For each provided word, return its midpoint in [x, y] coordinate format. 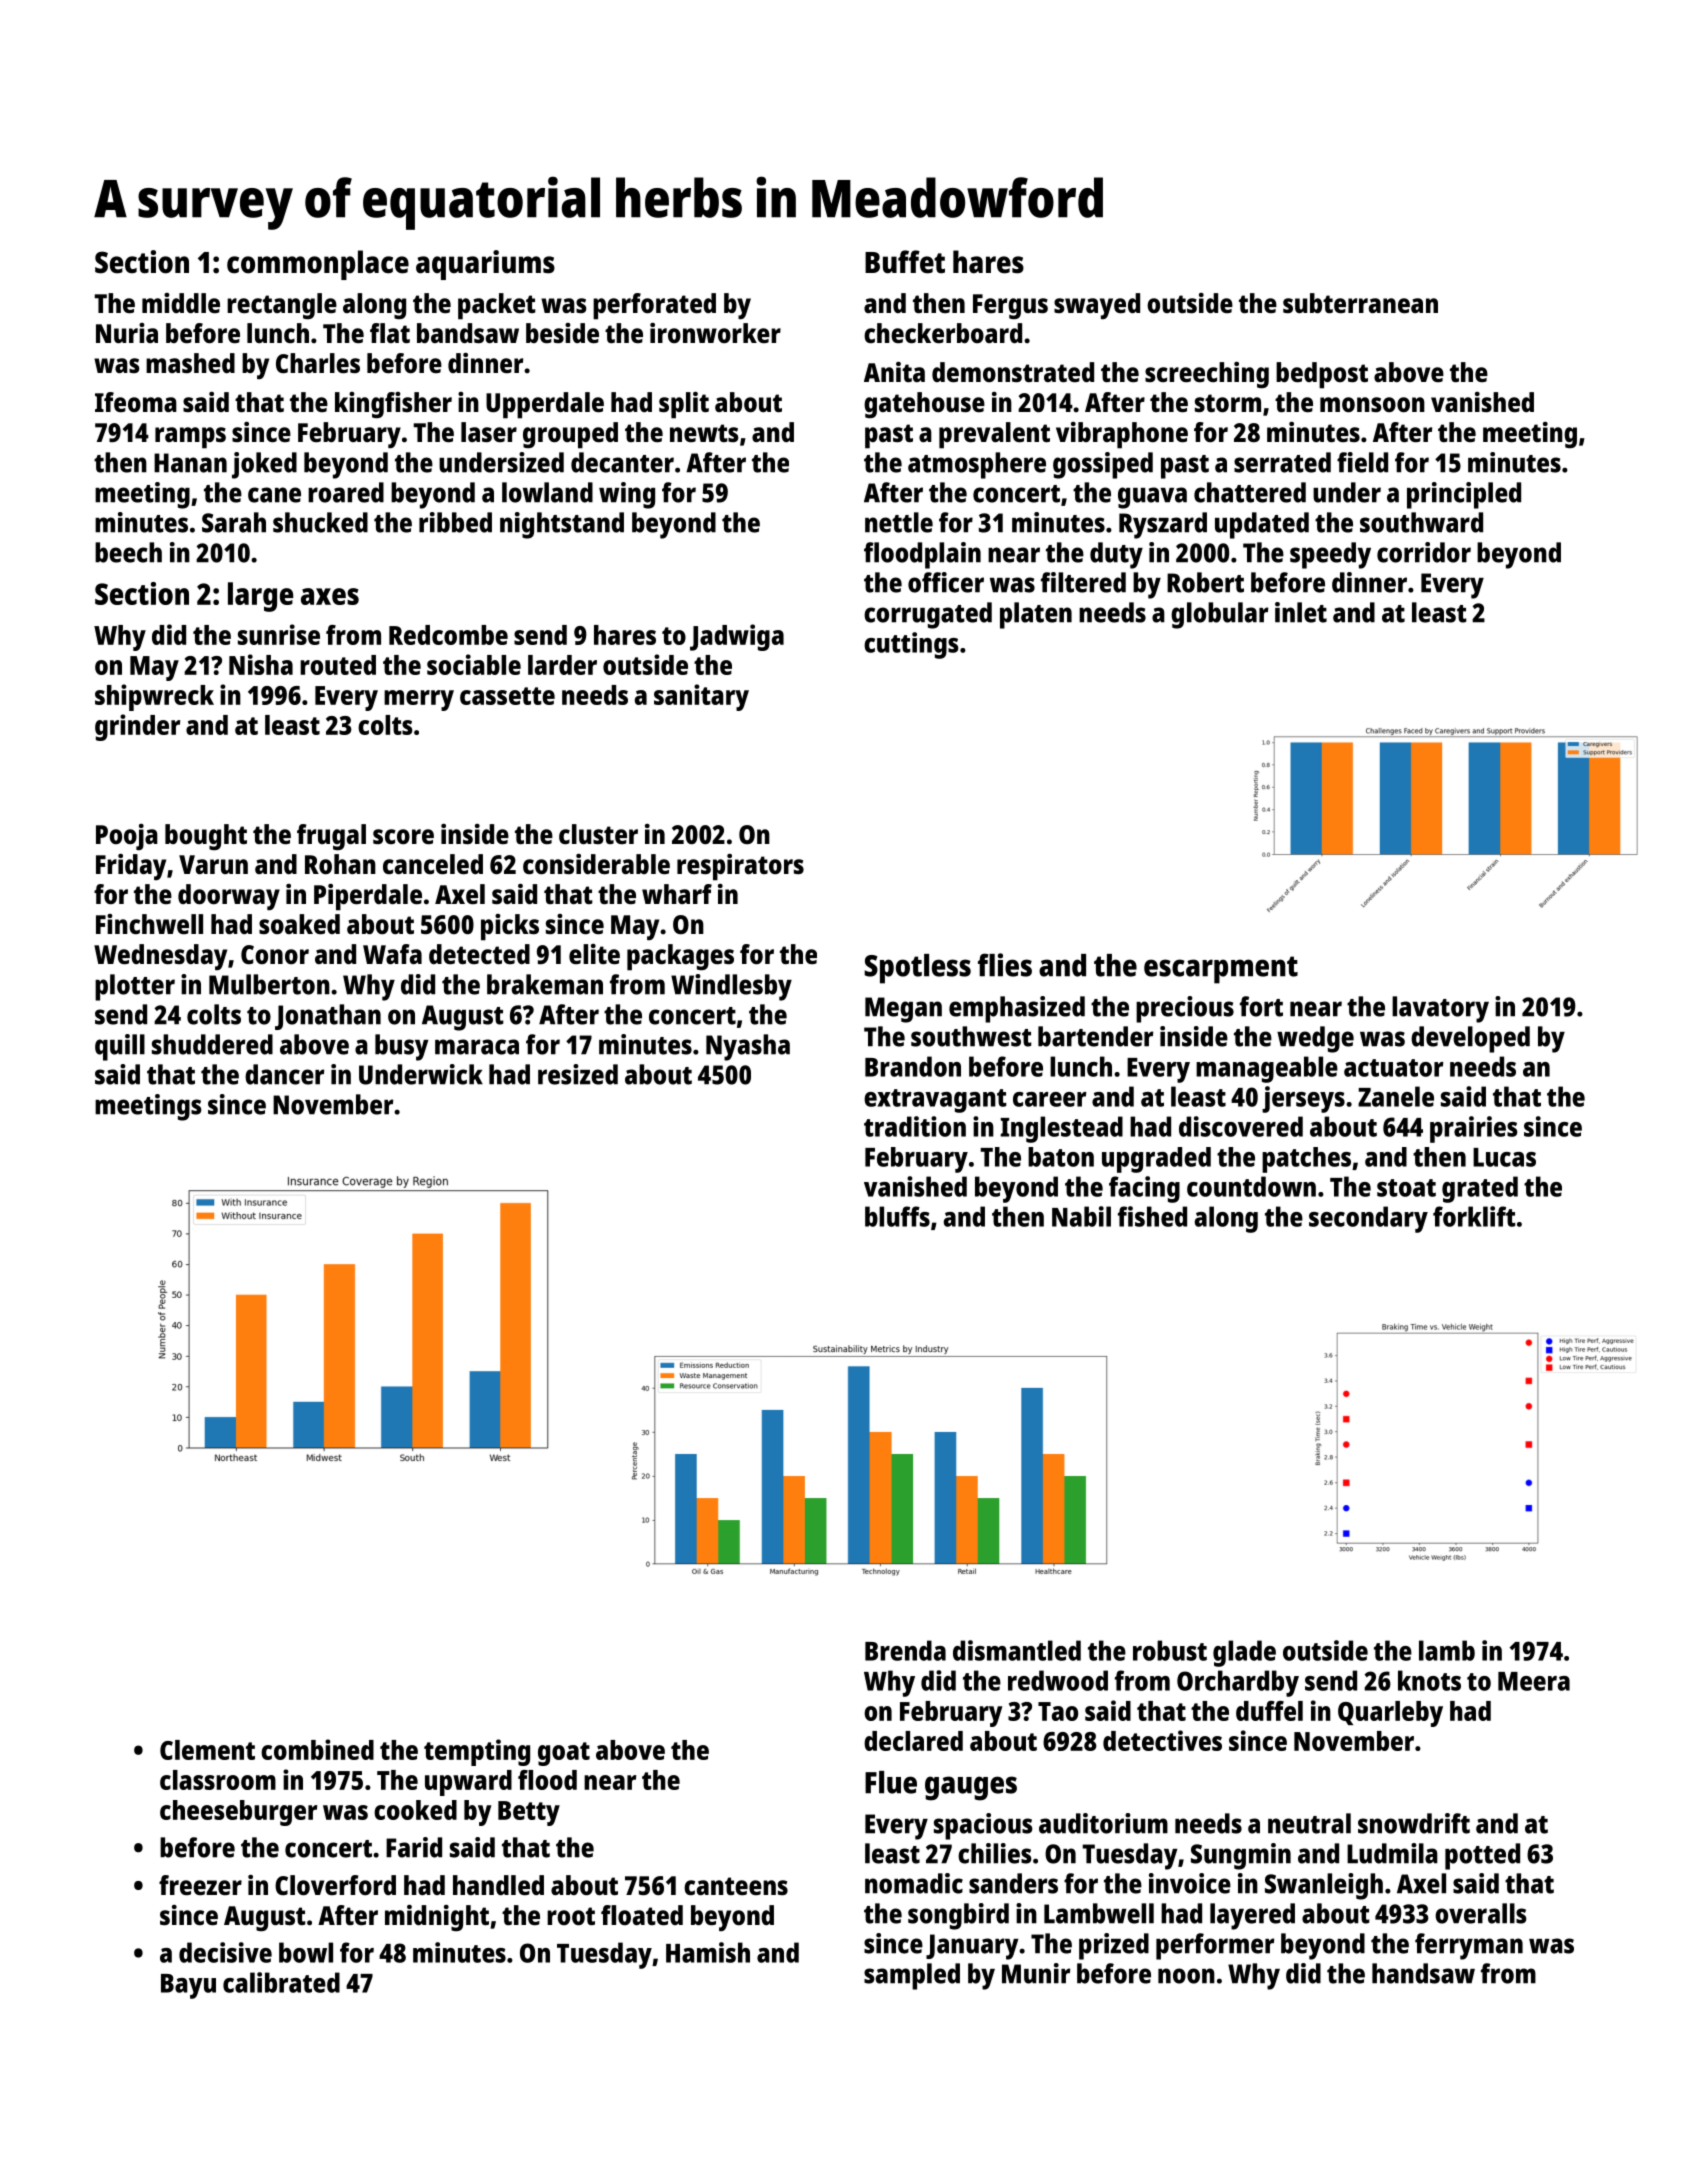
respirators [740, 867]
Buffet [905, 262]
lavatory [1440, 1009]
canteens [736, 1886]
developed [1470, 1039]
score [403, 837]
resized [578, 1074]
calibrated [281, 1982]
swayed [1097, 306]
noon [1186, 1976]
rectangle [282, 306]
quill [120, 1047]
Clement [207, 1750]
